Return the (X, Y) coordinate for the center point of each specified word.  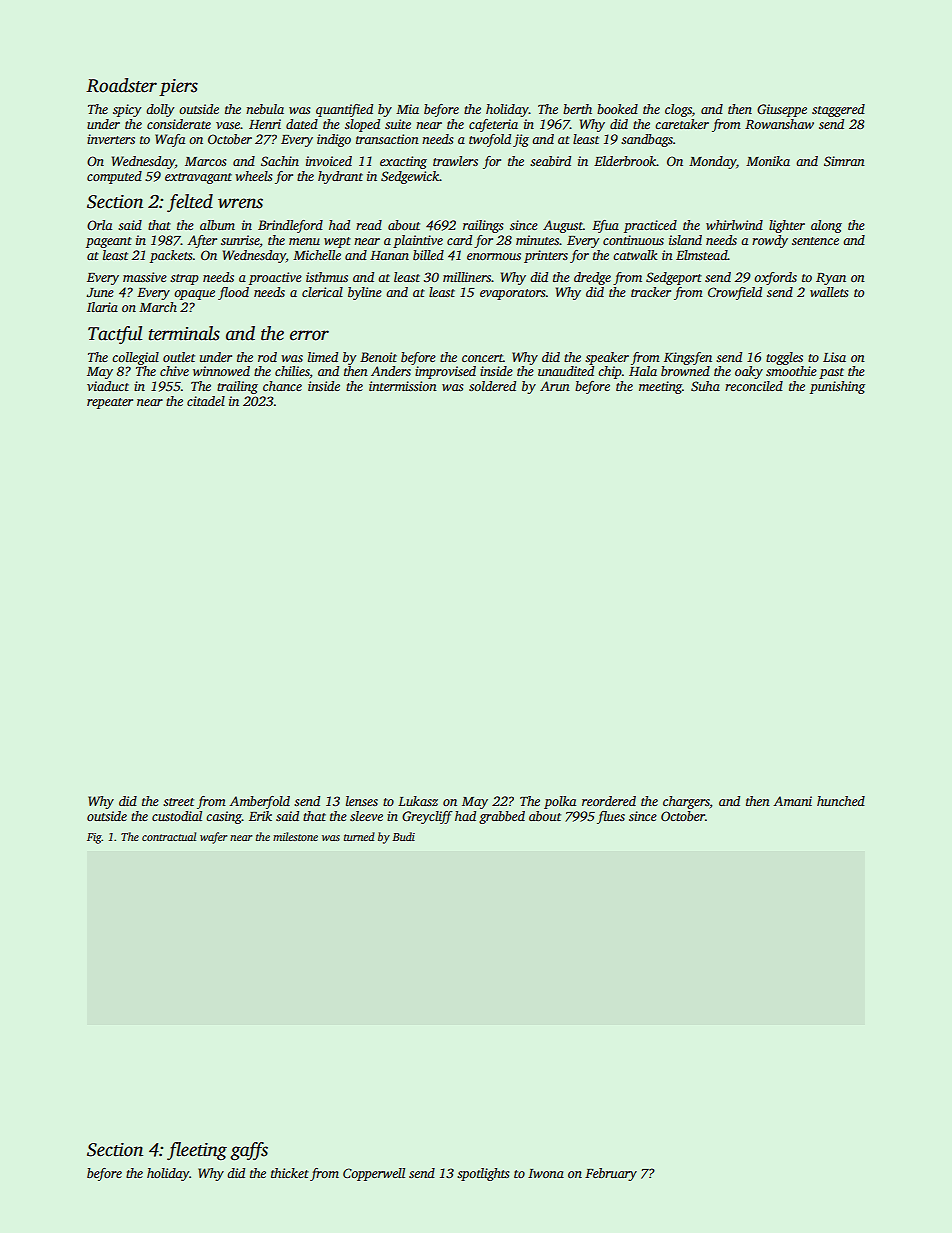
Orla (99, 225)
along (826, 226)
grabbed (502, 817)
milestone (295, 836)
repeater (110, 403)
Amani (792, 801)
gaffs (249, 1151)
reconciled (754, 386)
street (178, 802)
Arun (555, 386)
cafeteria (493, 125)
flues (611, 817)
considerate (179, 124)
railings (483, 226)
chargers (686, 802)
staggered (838, 110)
